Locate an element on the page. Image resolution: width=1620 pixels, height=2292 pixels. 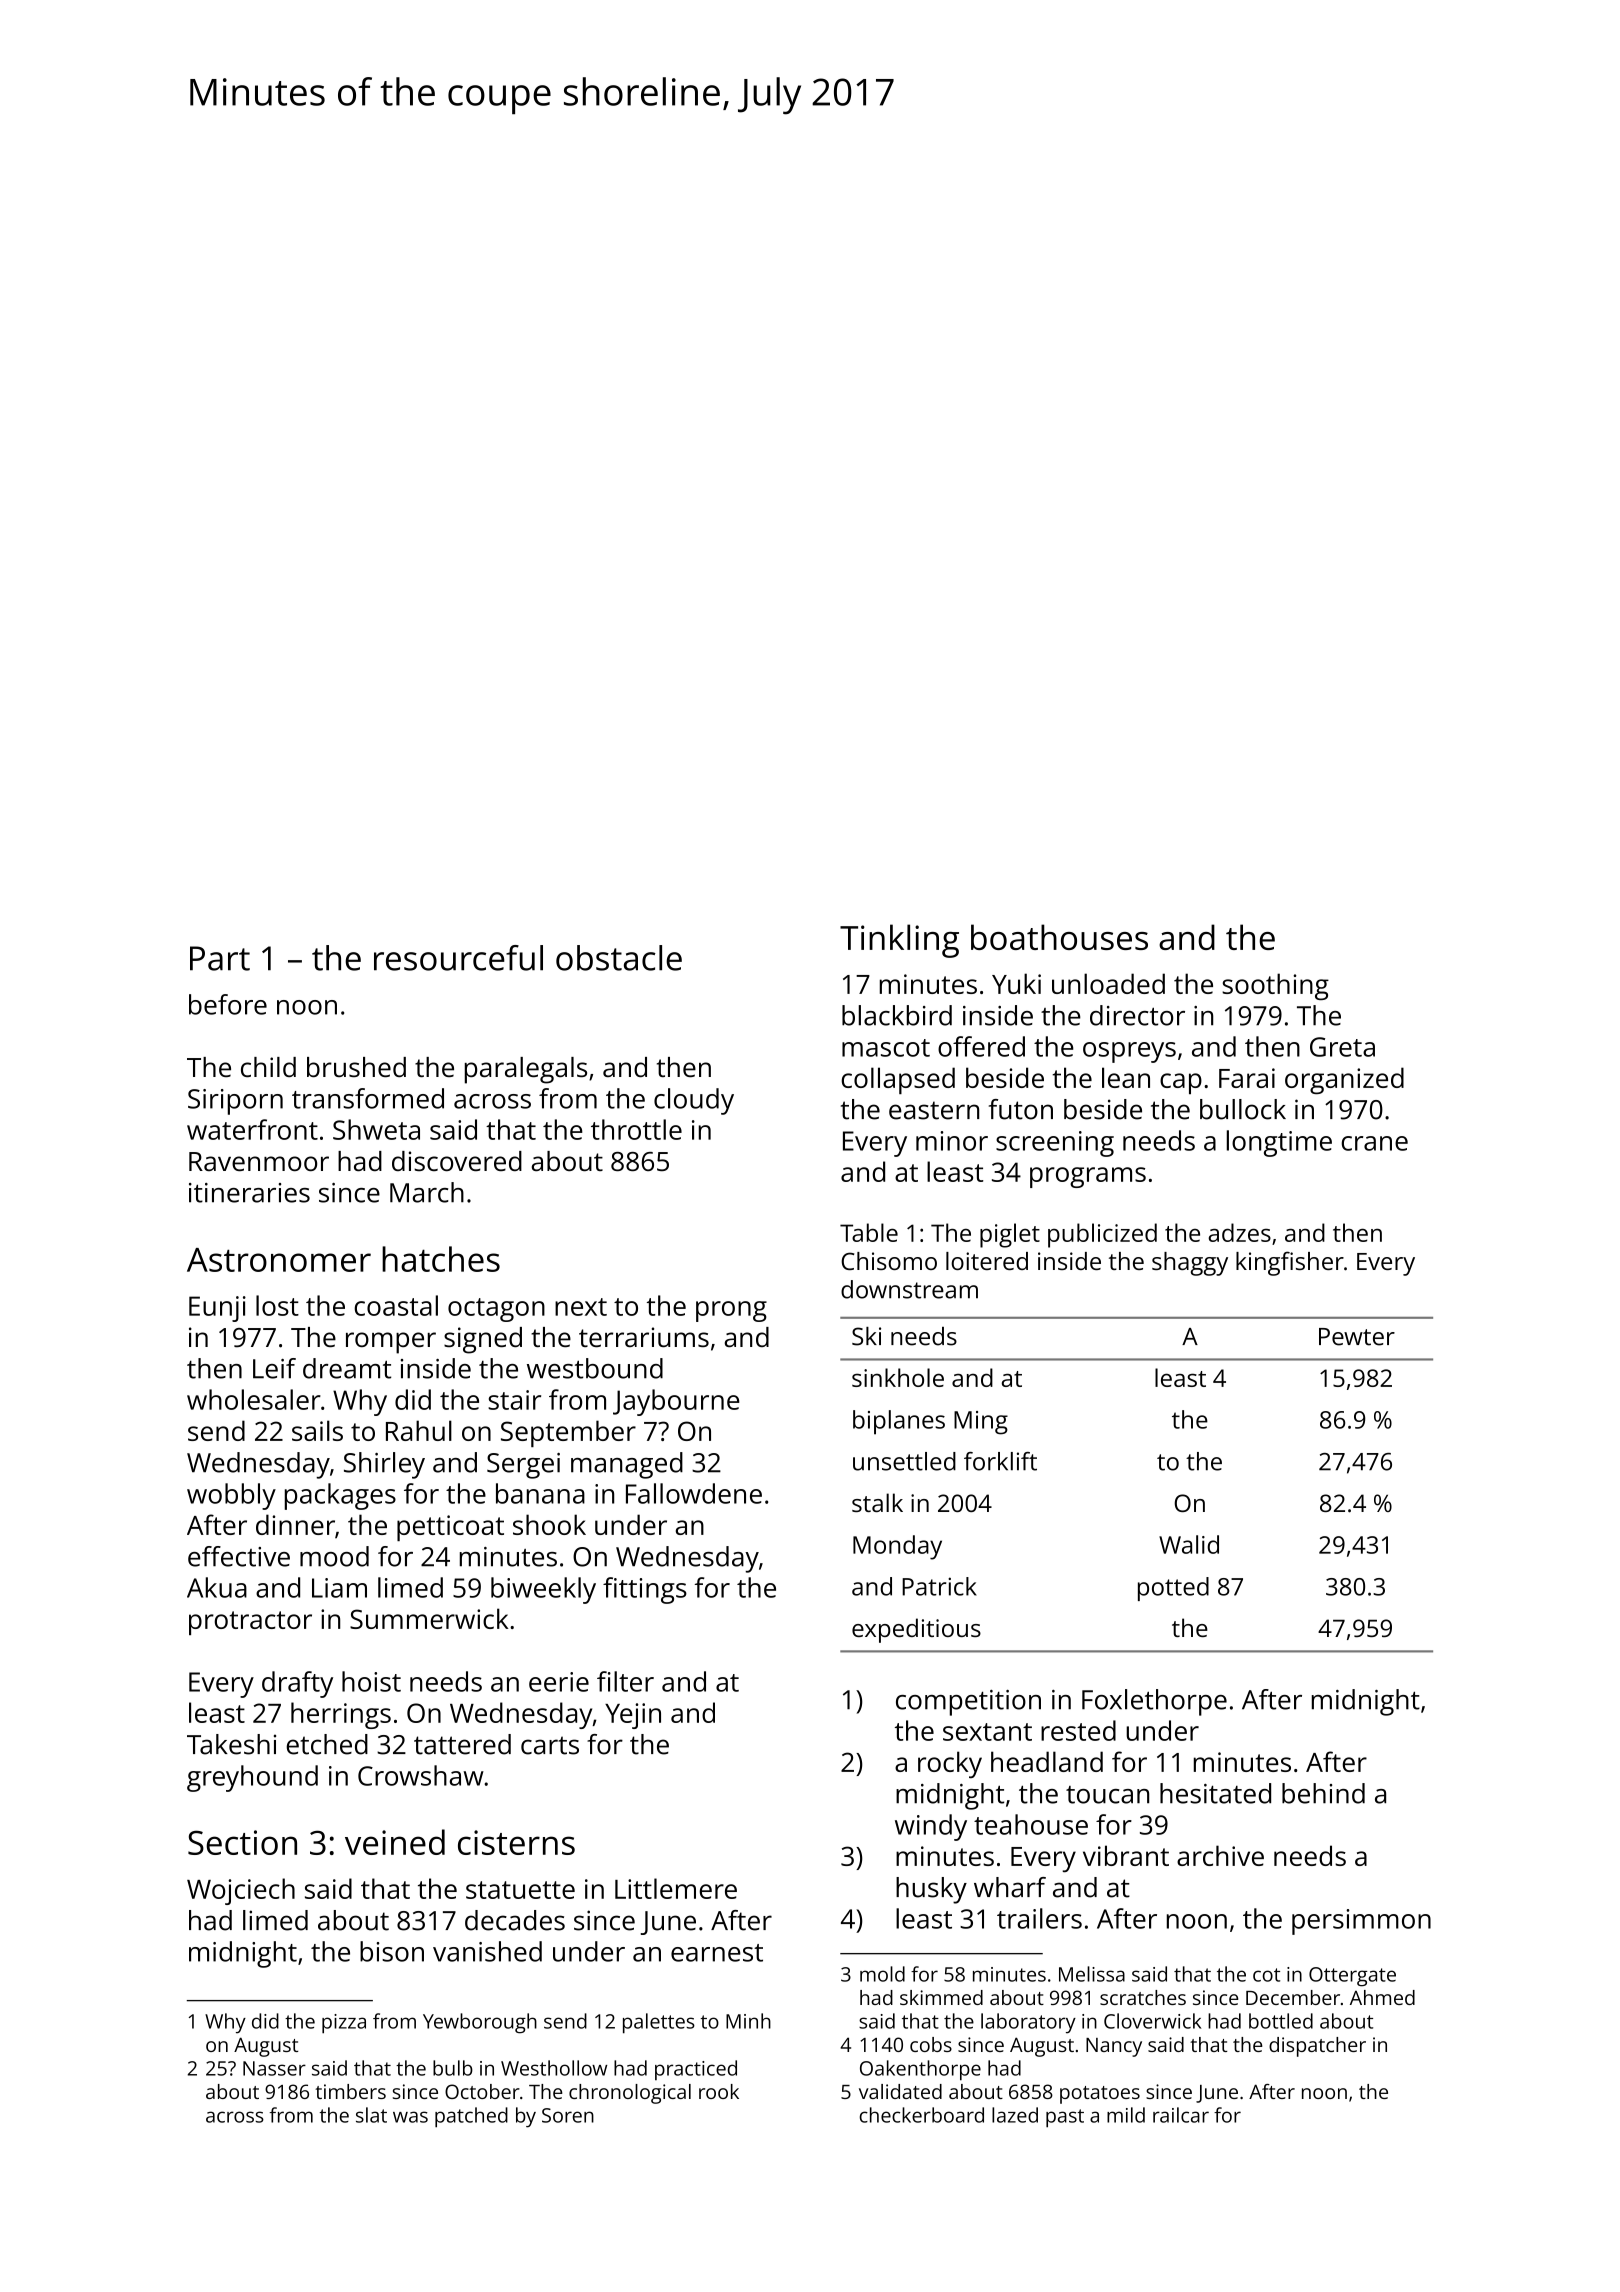
before is located at coordinates (228, 1004).
